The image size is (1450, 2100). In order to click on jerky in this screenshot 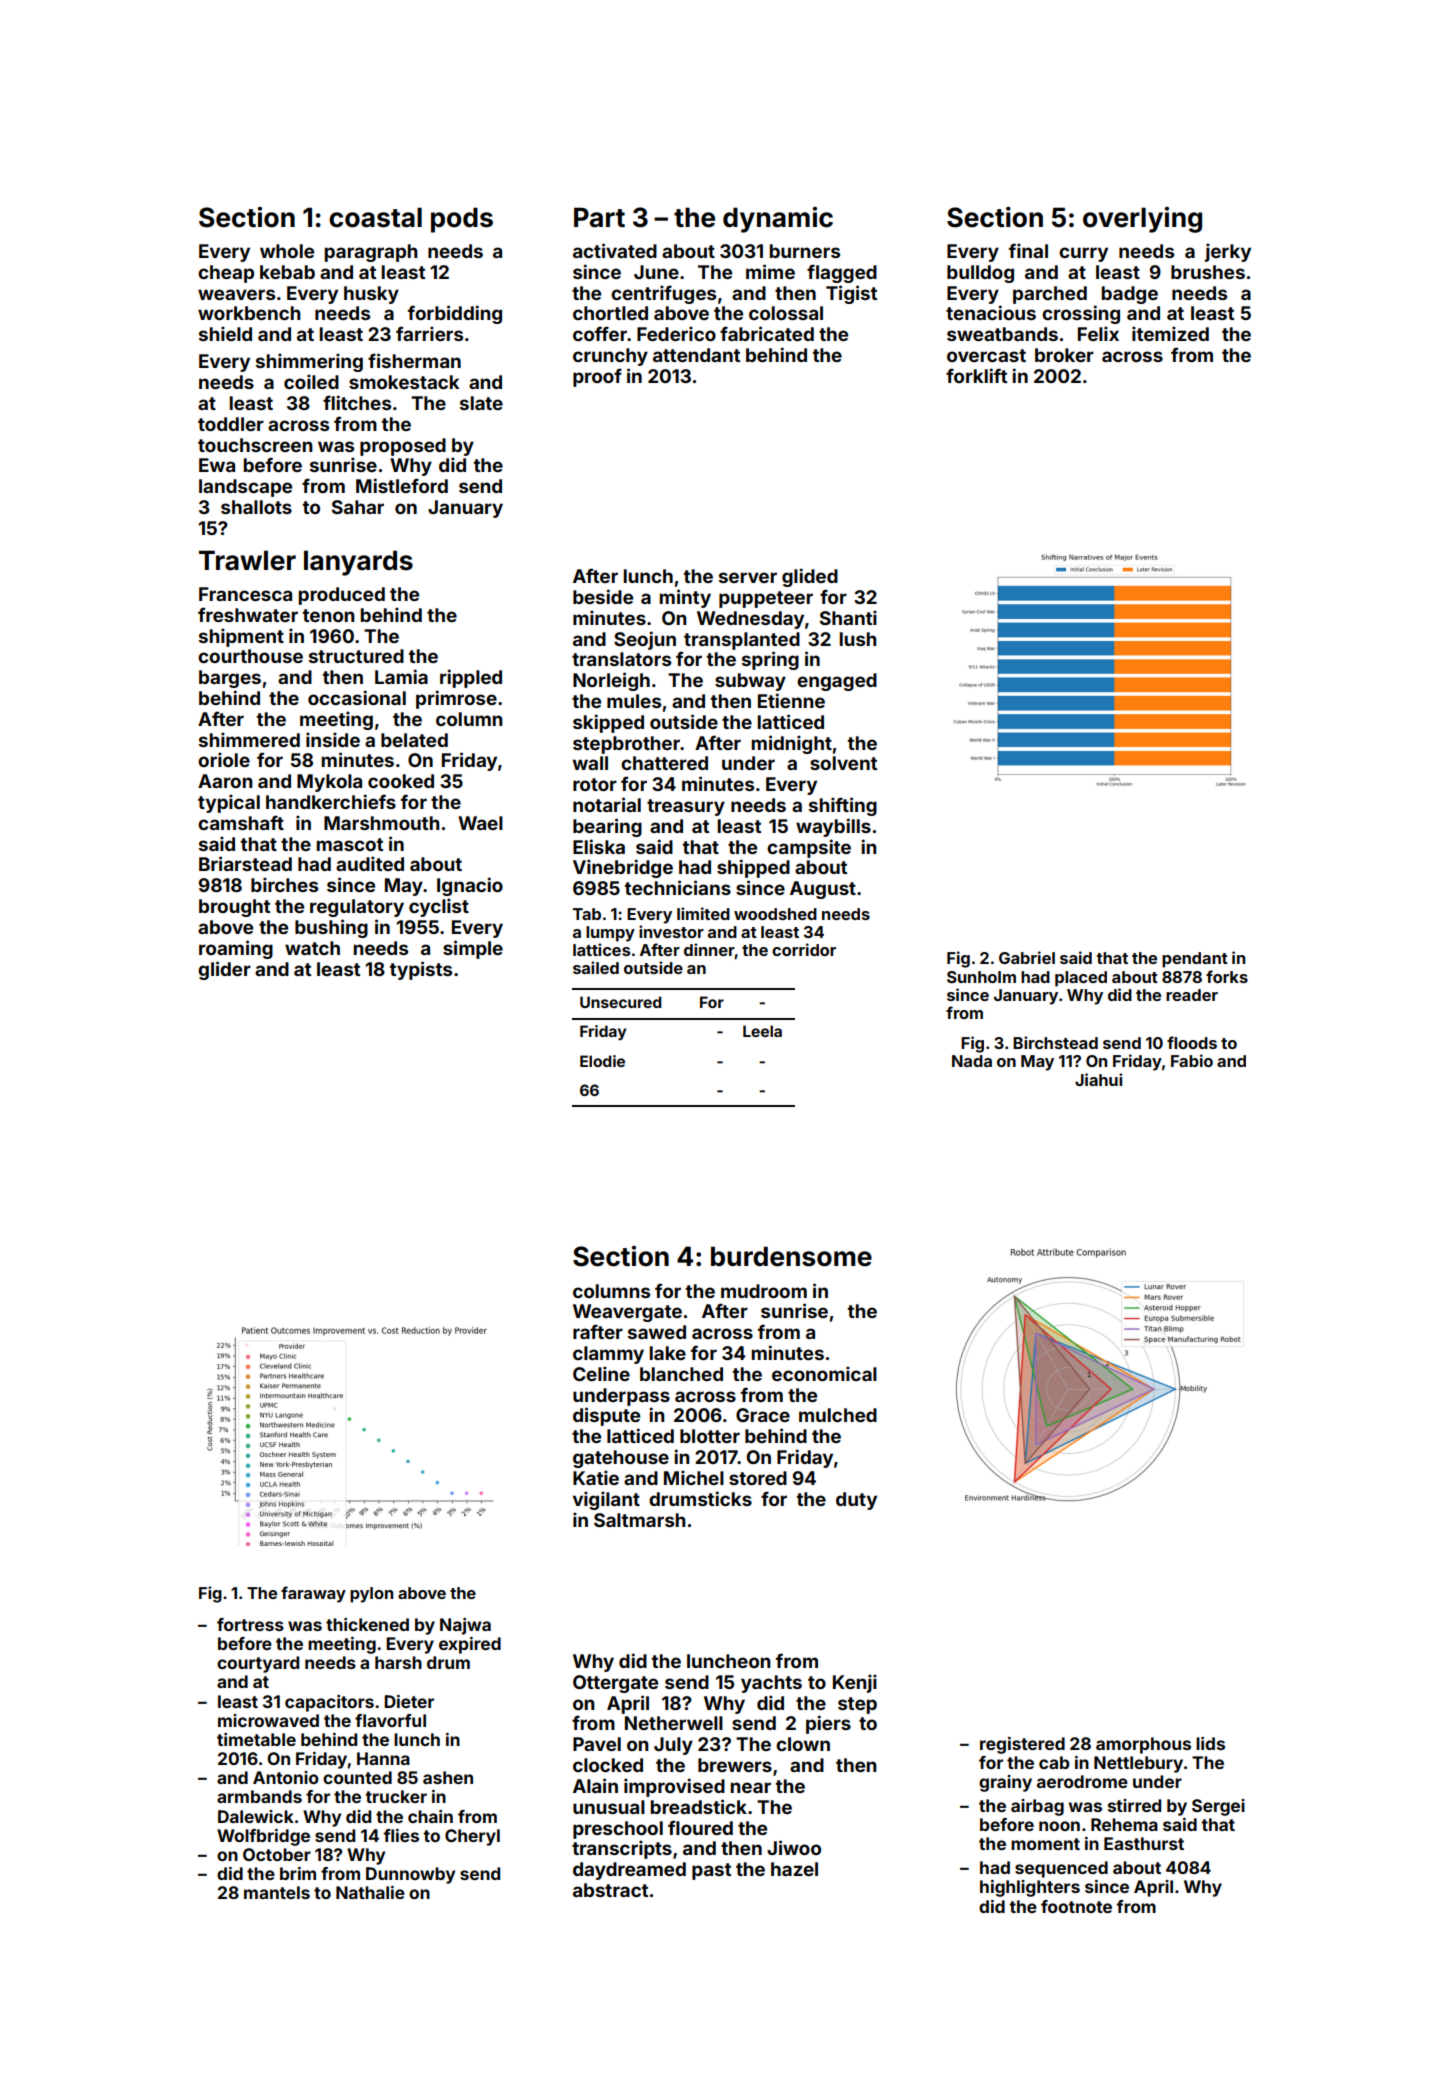, I will do `click(1228, 252)`.
